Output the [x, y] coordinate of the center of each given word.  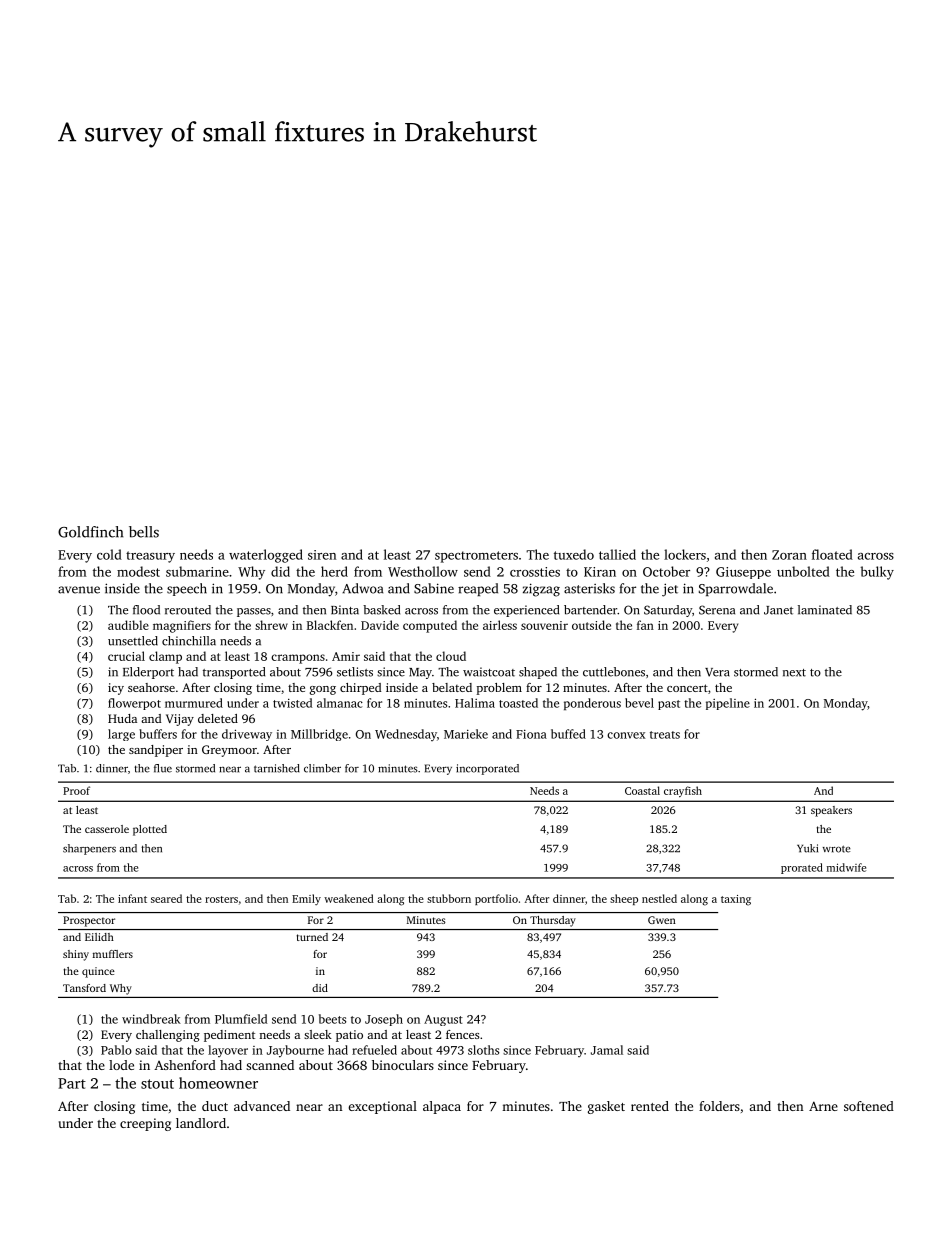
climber [322, 768]
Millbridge [319, 735]
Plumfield [241, 1019]
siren [322, 555]
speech [187, 589]
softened [869, 1106]
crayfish [683, 791]
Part [72, 1083]
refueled [374, 1050]
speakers [831, 811]
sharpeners [89, 849]
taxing [736, 900]
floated [832, 554]
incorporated [487, 769]
